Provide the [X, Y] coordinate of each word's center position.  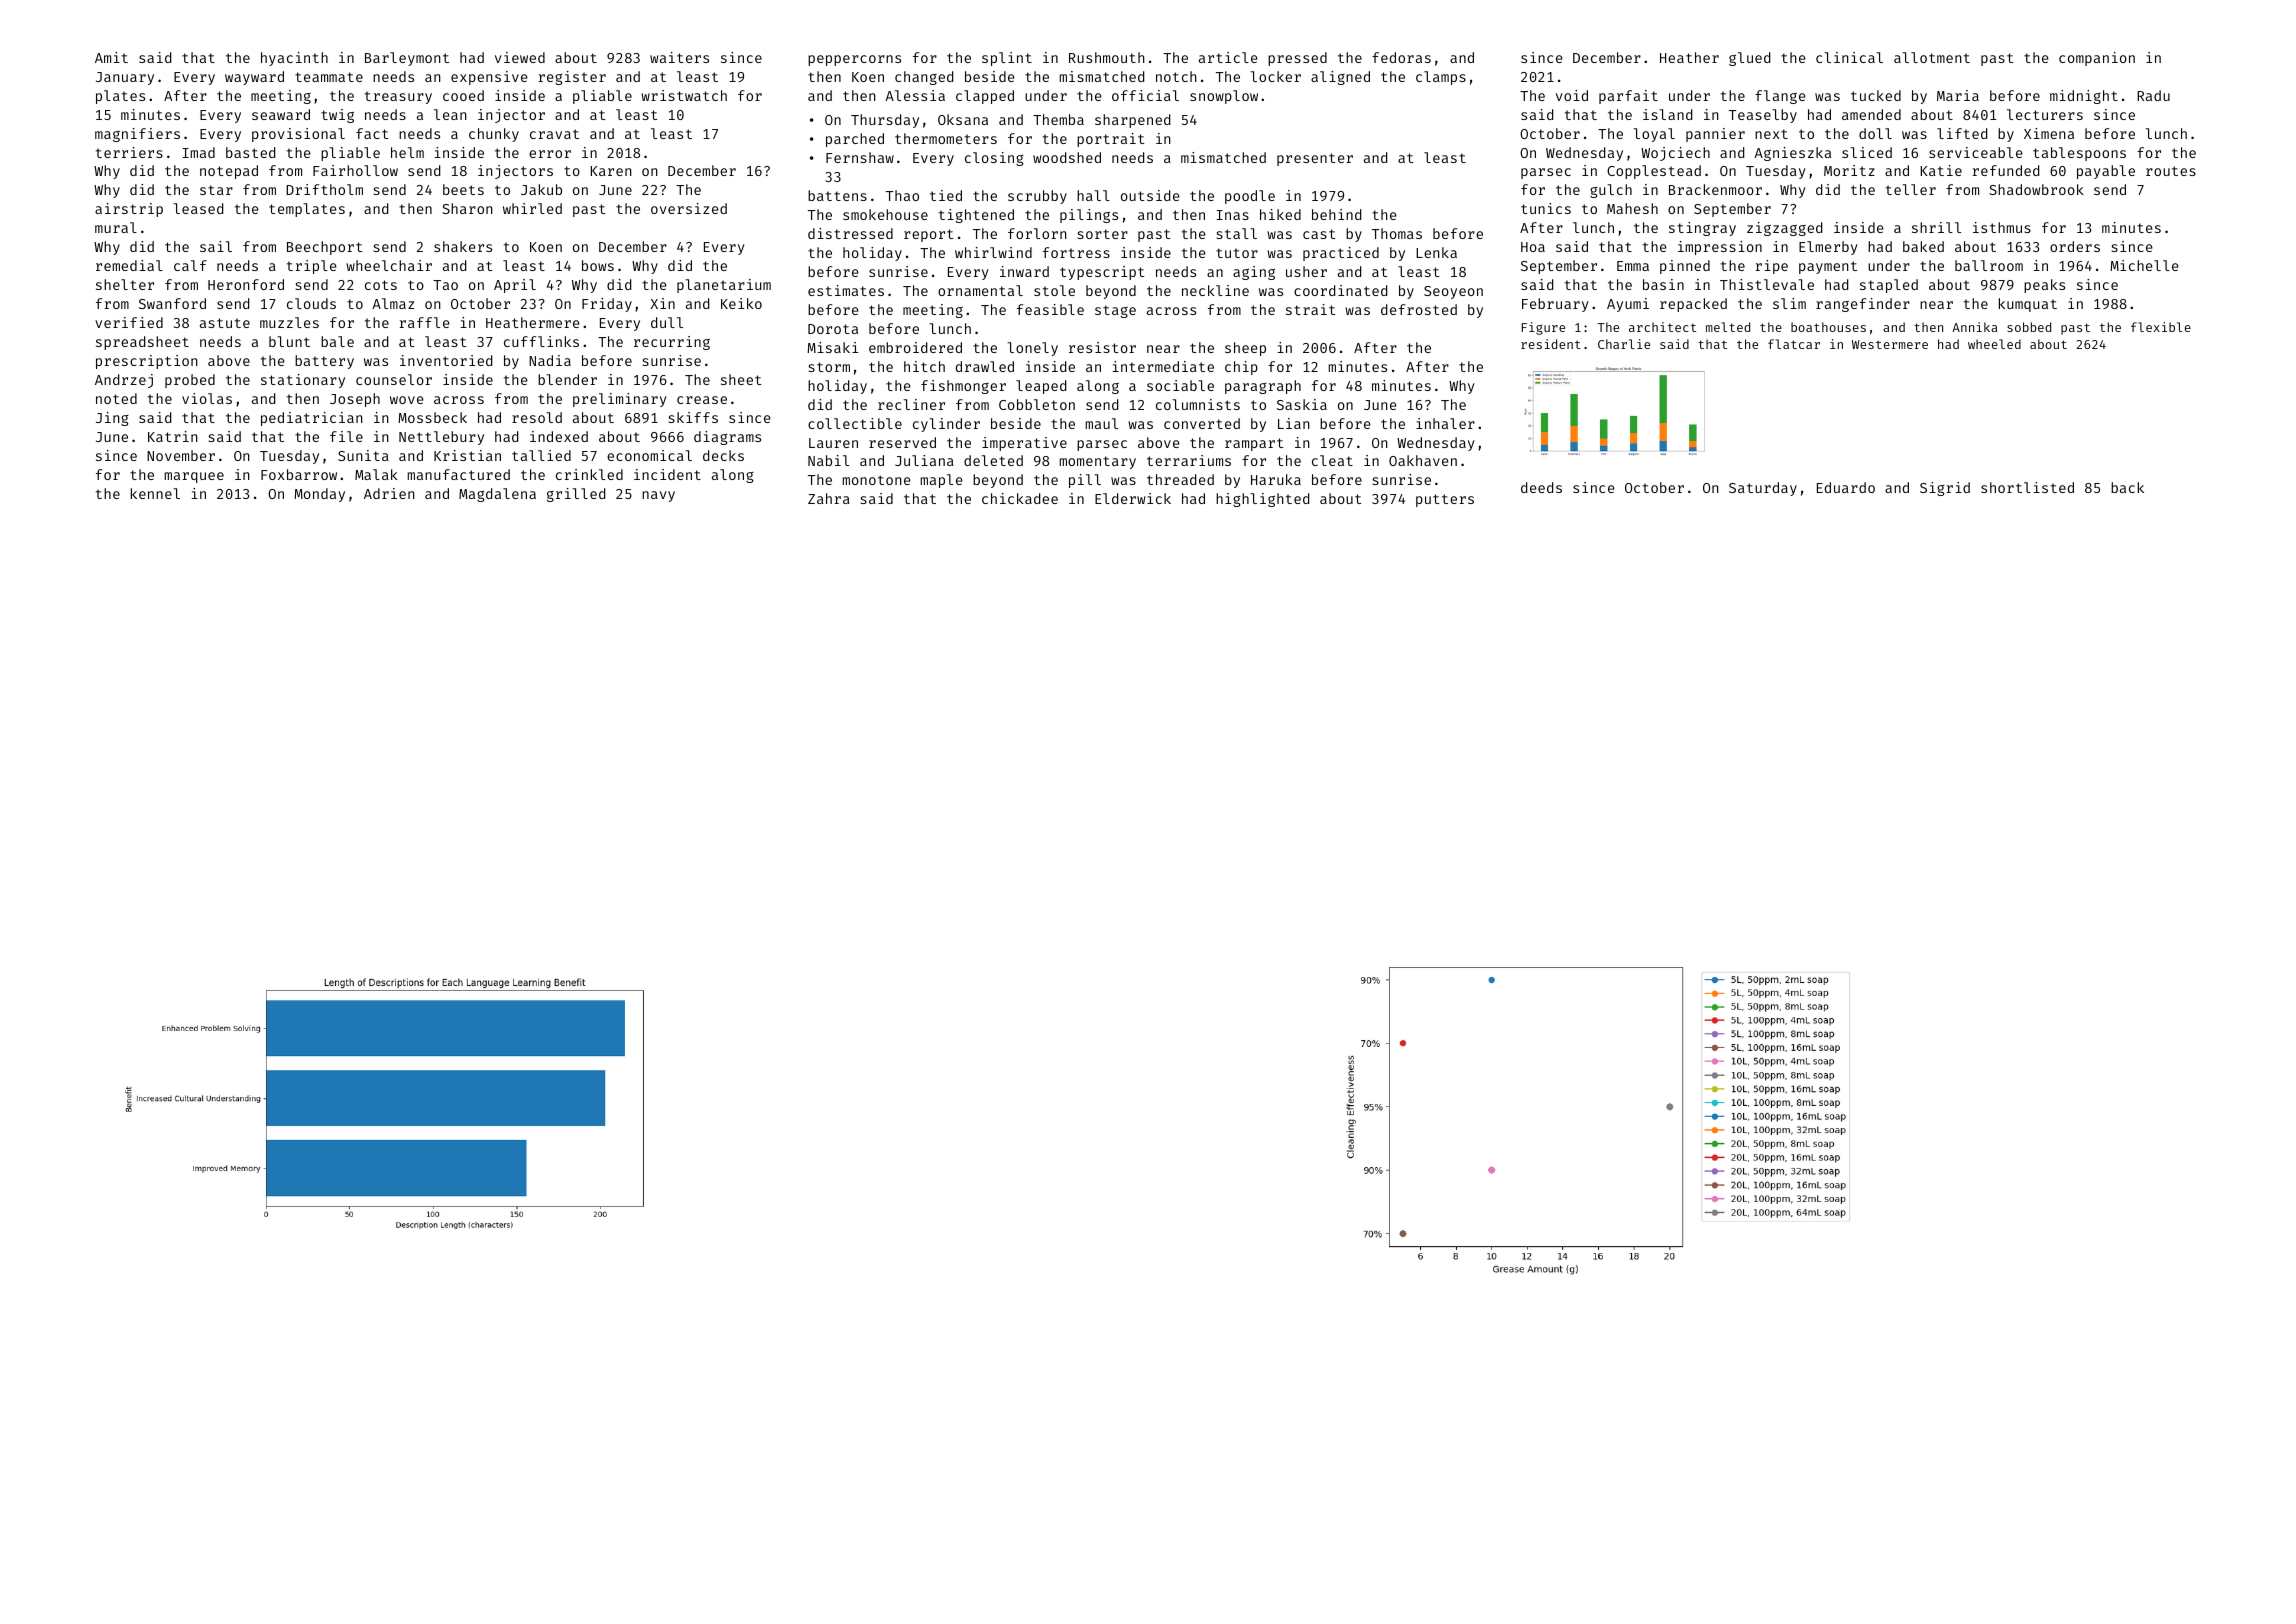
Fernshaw [860, 157]
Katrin [173, 436]
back [2127, 487]
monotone [876, 480]
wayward [254, 78]
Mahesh [1632, 208]
